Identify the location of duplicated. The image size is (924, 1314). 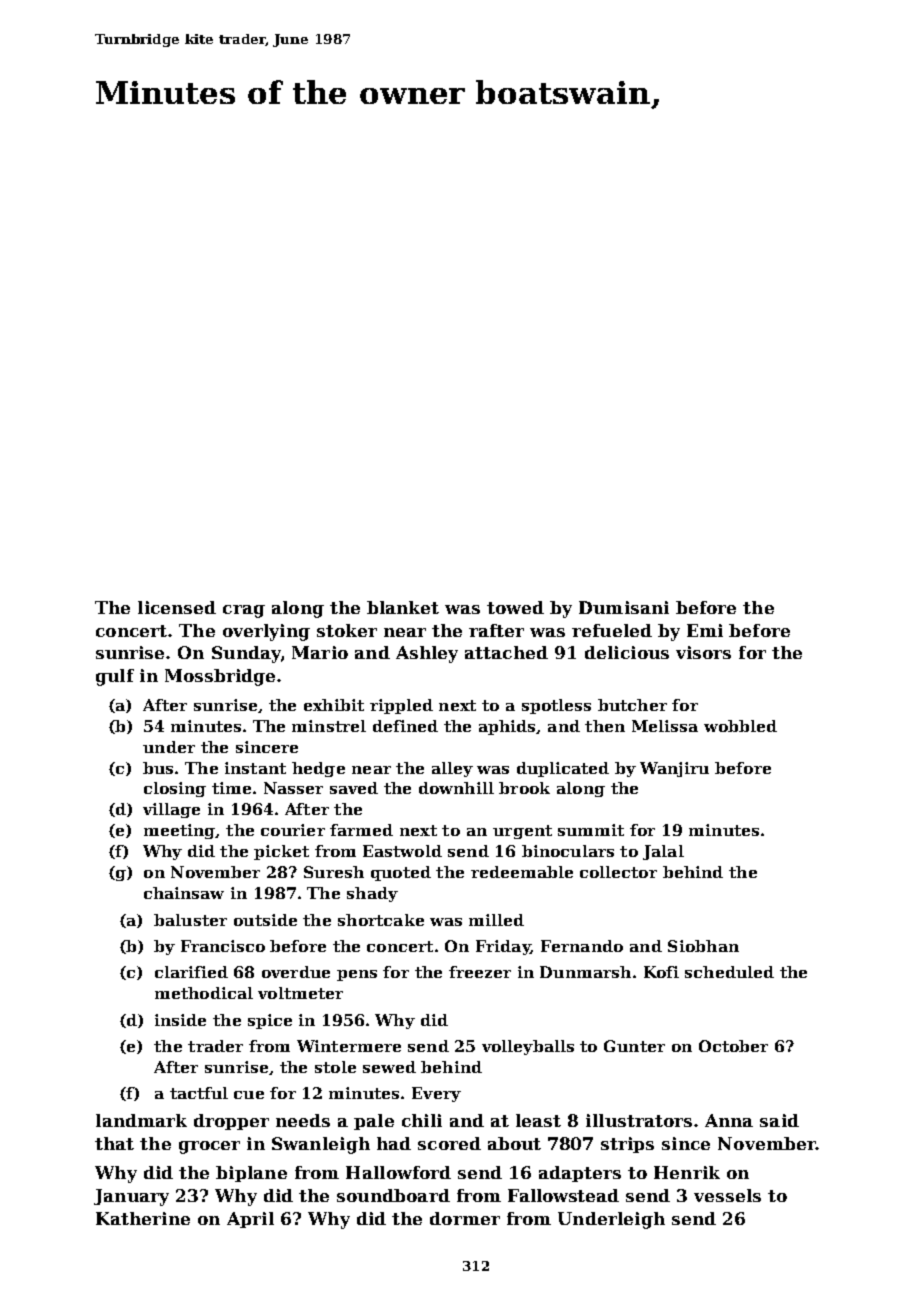
(563, 769).
